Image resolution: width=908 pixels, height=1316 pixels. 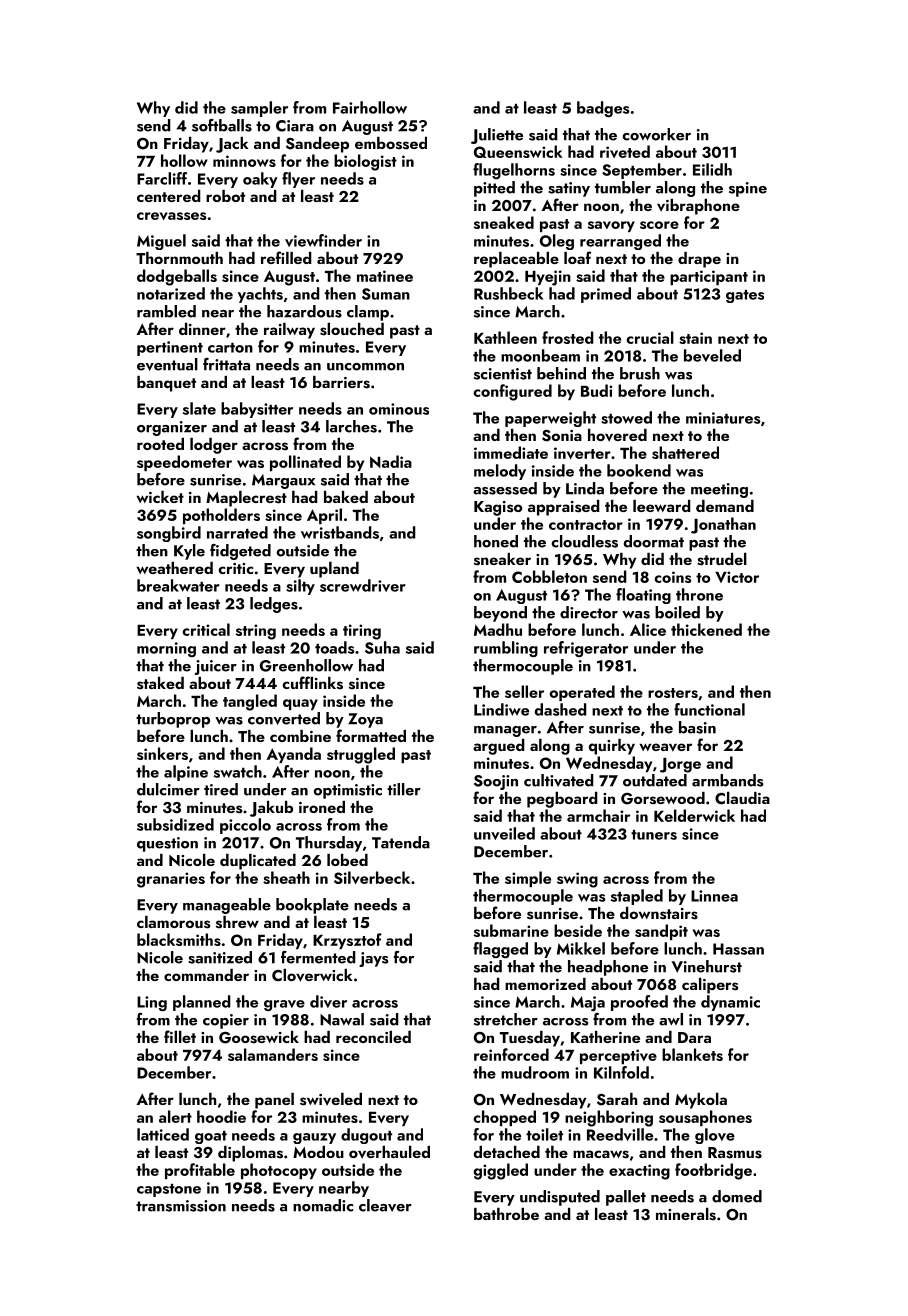 What do you see at coordinates (260, 295) in the screenshot?
I see `yachts` at bounding box center [260, 295].
